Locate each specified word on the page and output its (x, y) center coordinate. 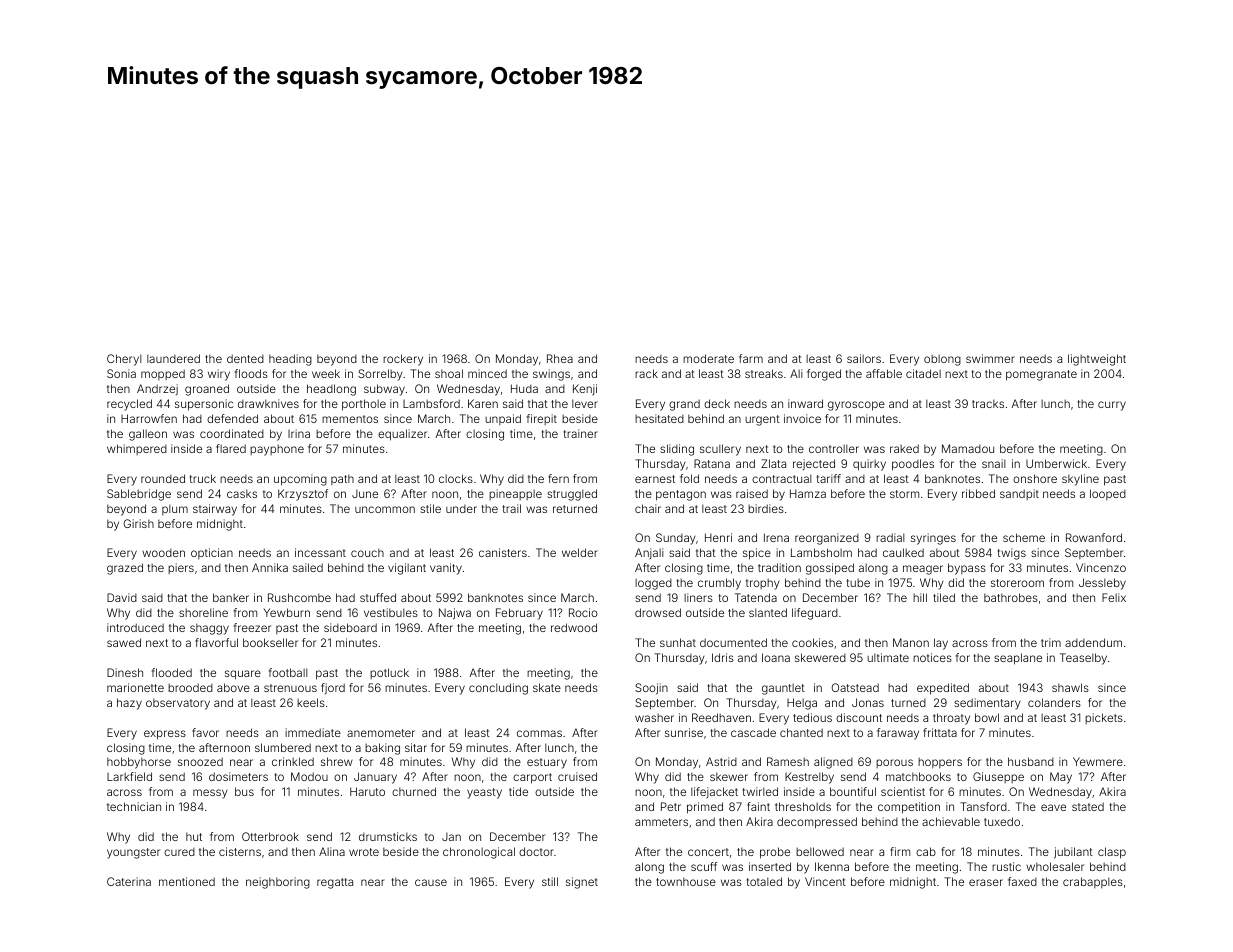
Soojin (651, 689)
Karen (483, 403)
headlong (331, 390)
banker (231, 597)
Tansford (983, 806)
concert (708, 852)
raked (904, 448)
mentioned (187, 881)
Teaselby (1083, 659)
